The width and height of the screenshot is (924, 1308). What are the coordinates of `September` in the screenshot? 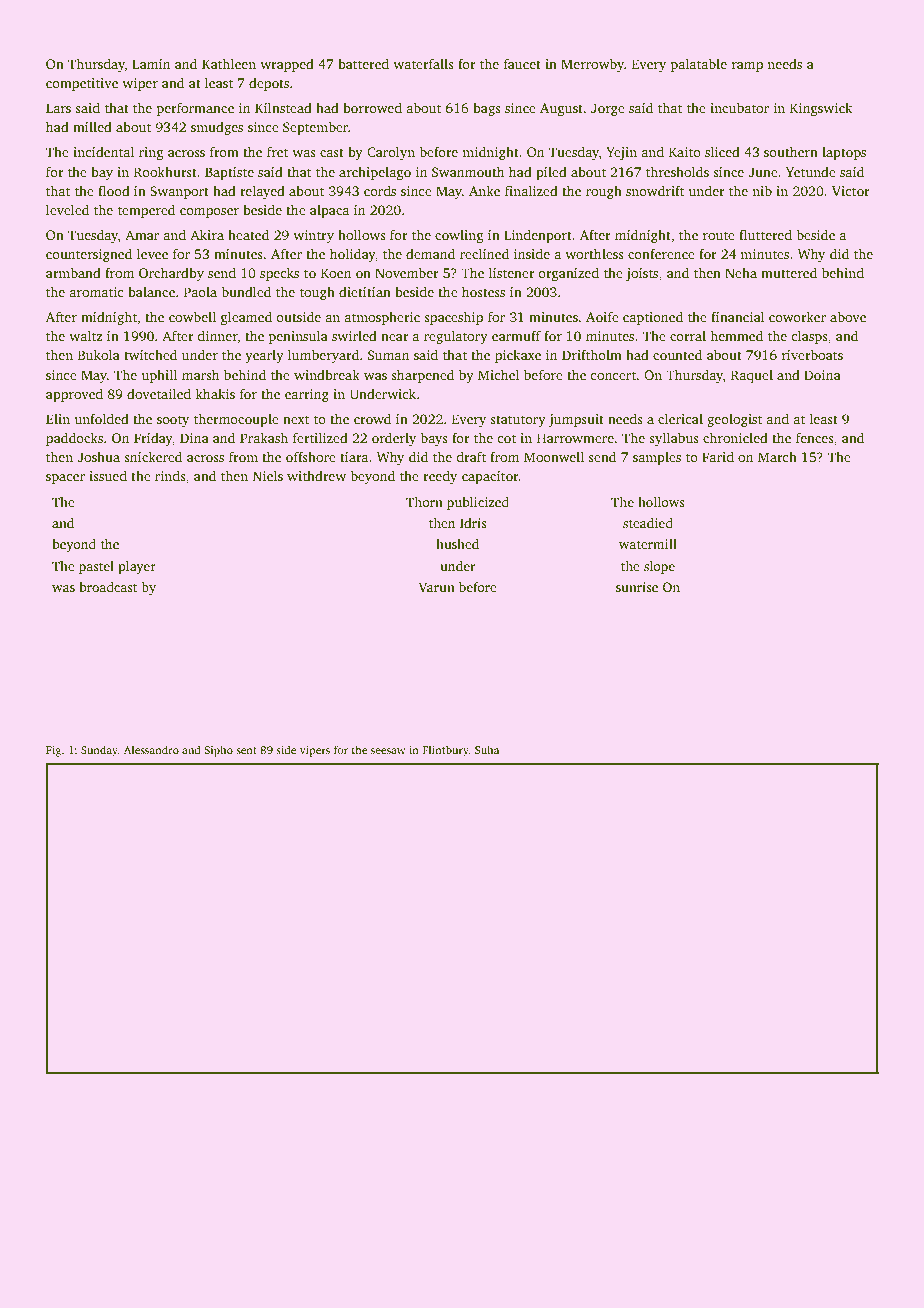 It's located at (315, 128).
